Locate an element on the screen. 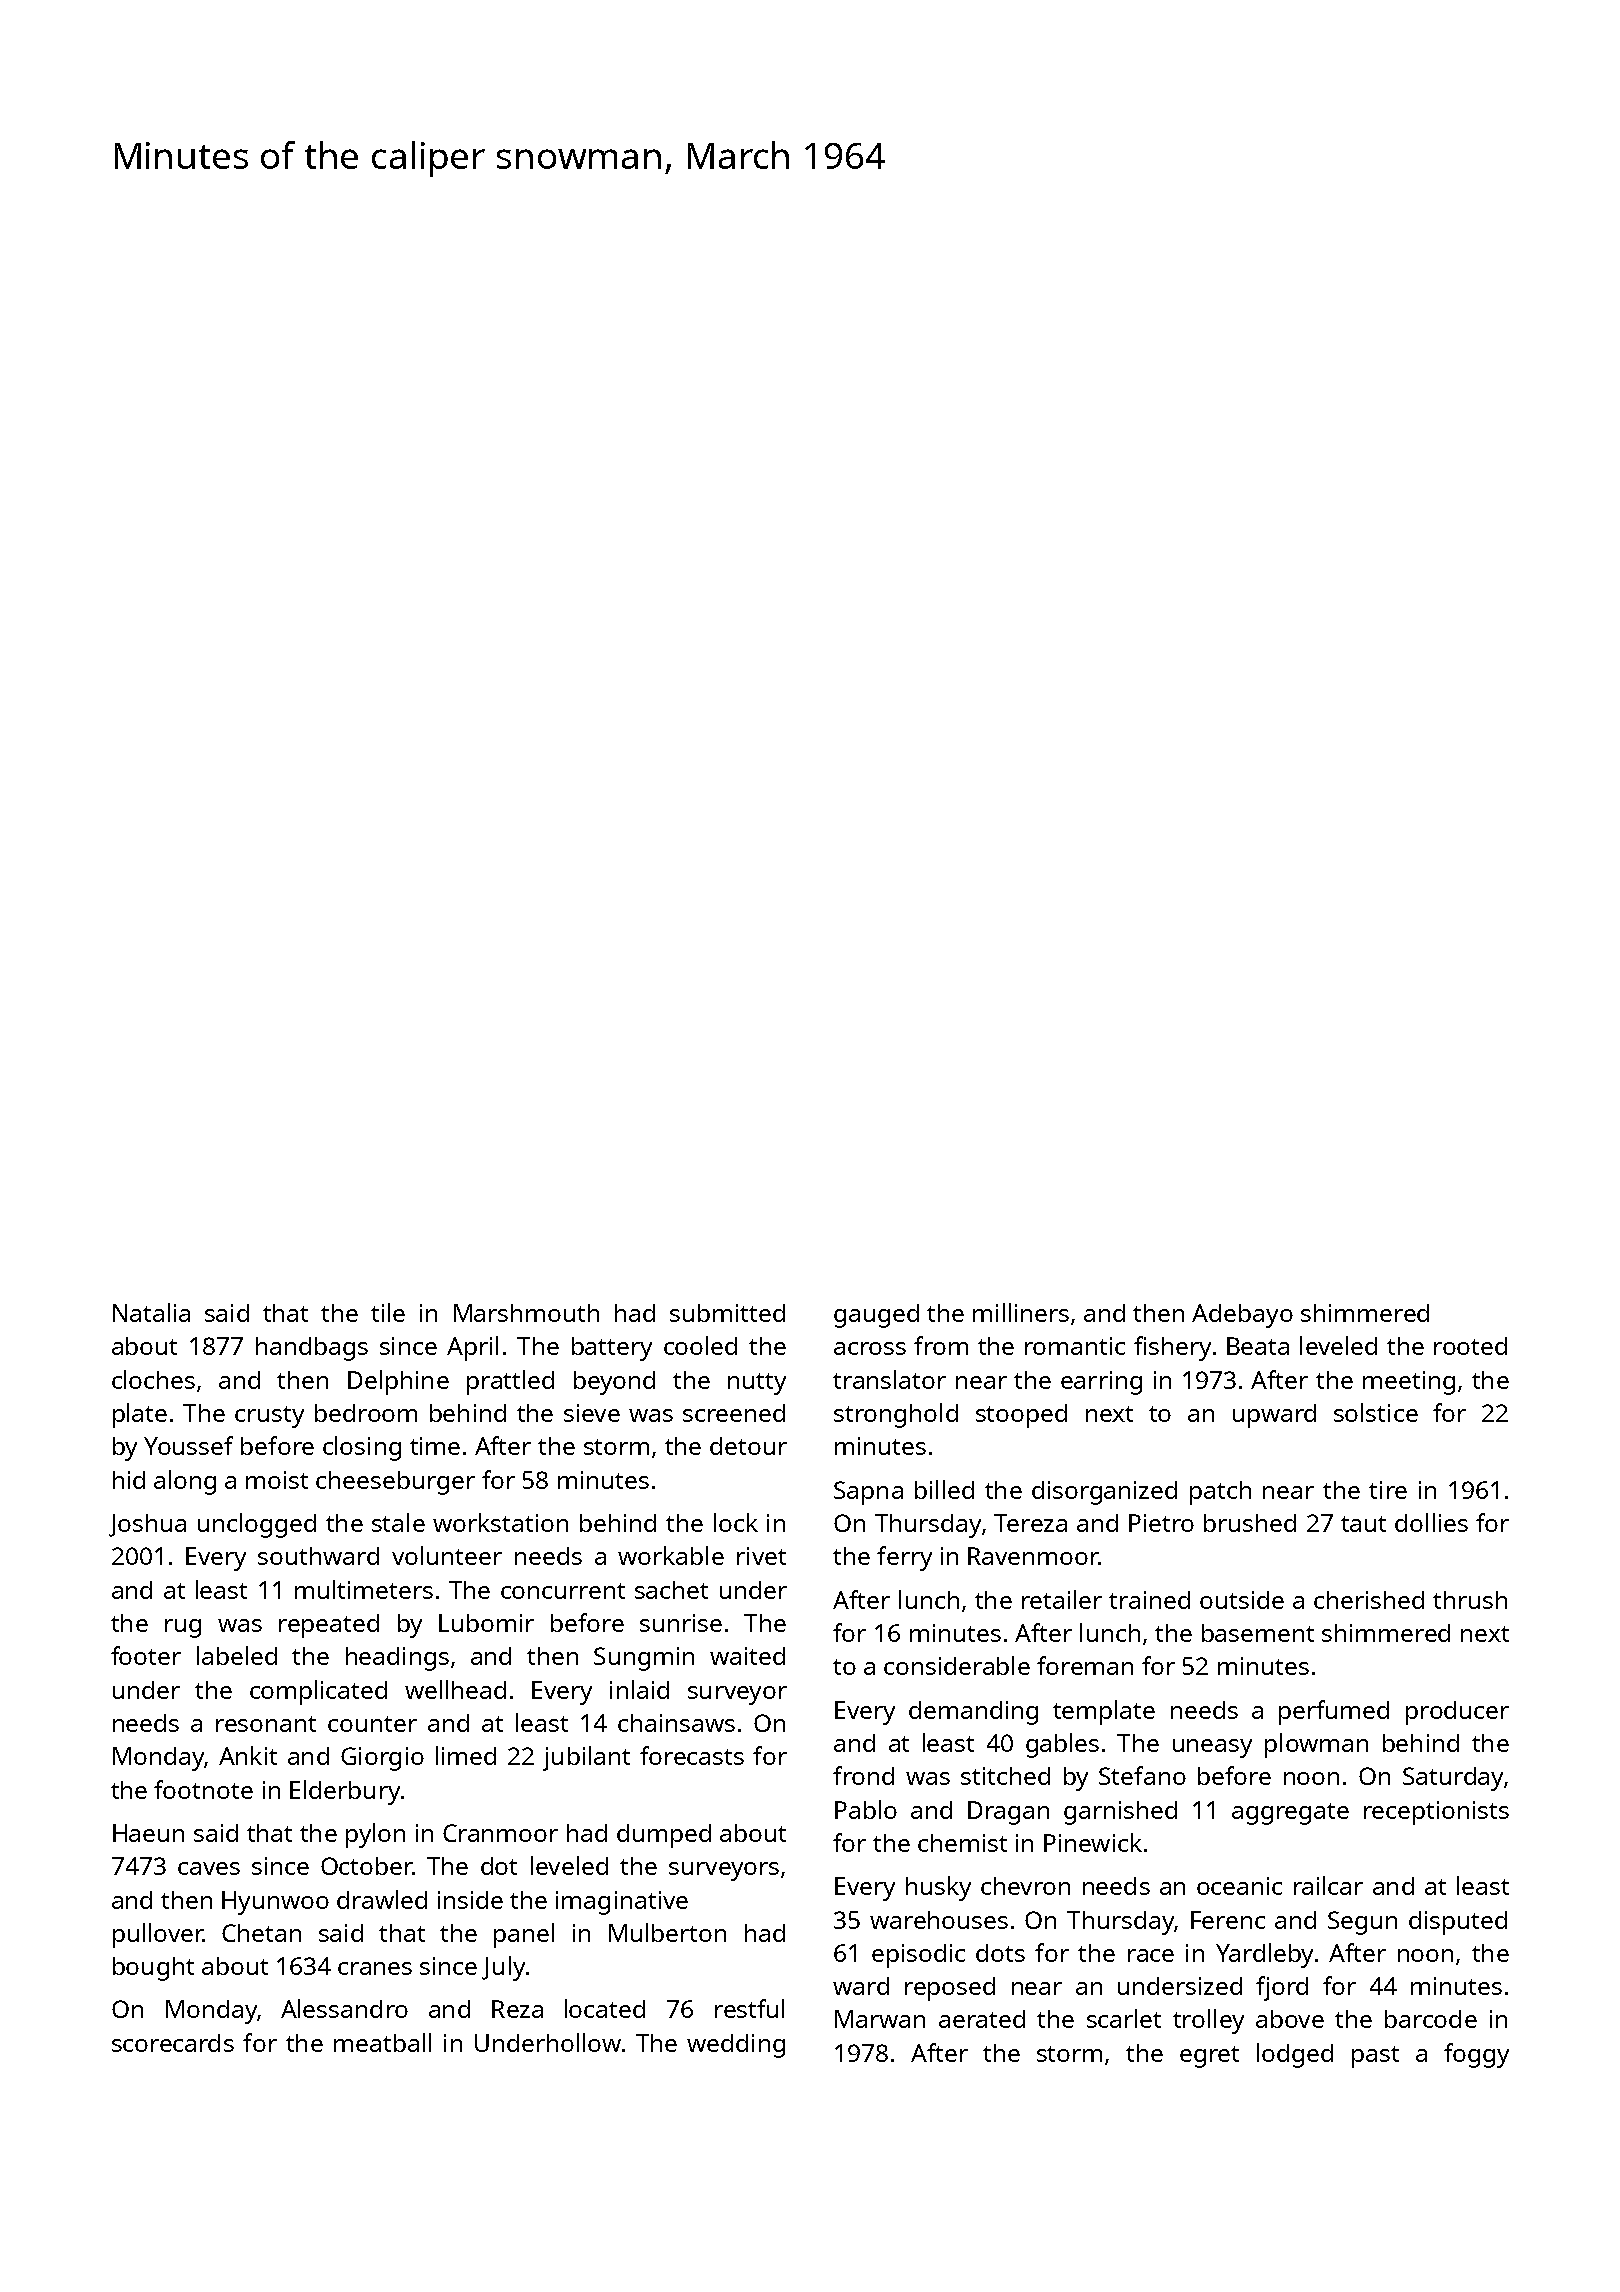 The width and height of the screenshot is (1620, 2292). stronghold is located at coordinates (896, 1415).
